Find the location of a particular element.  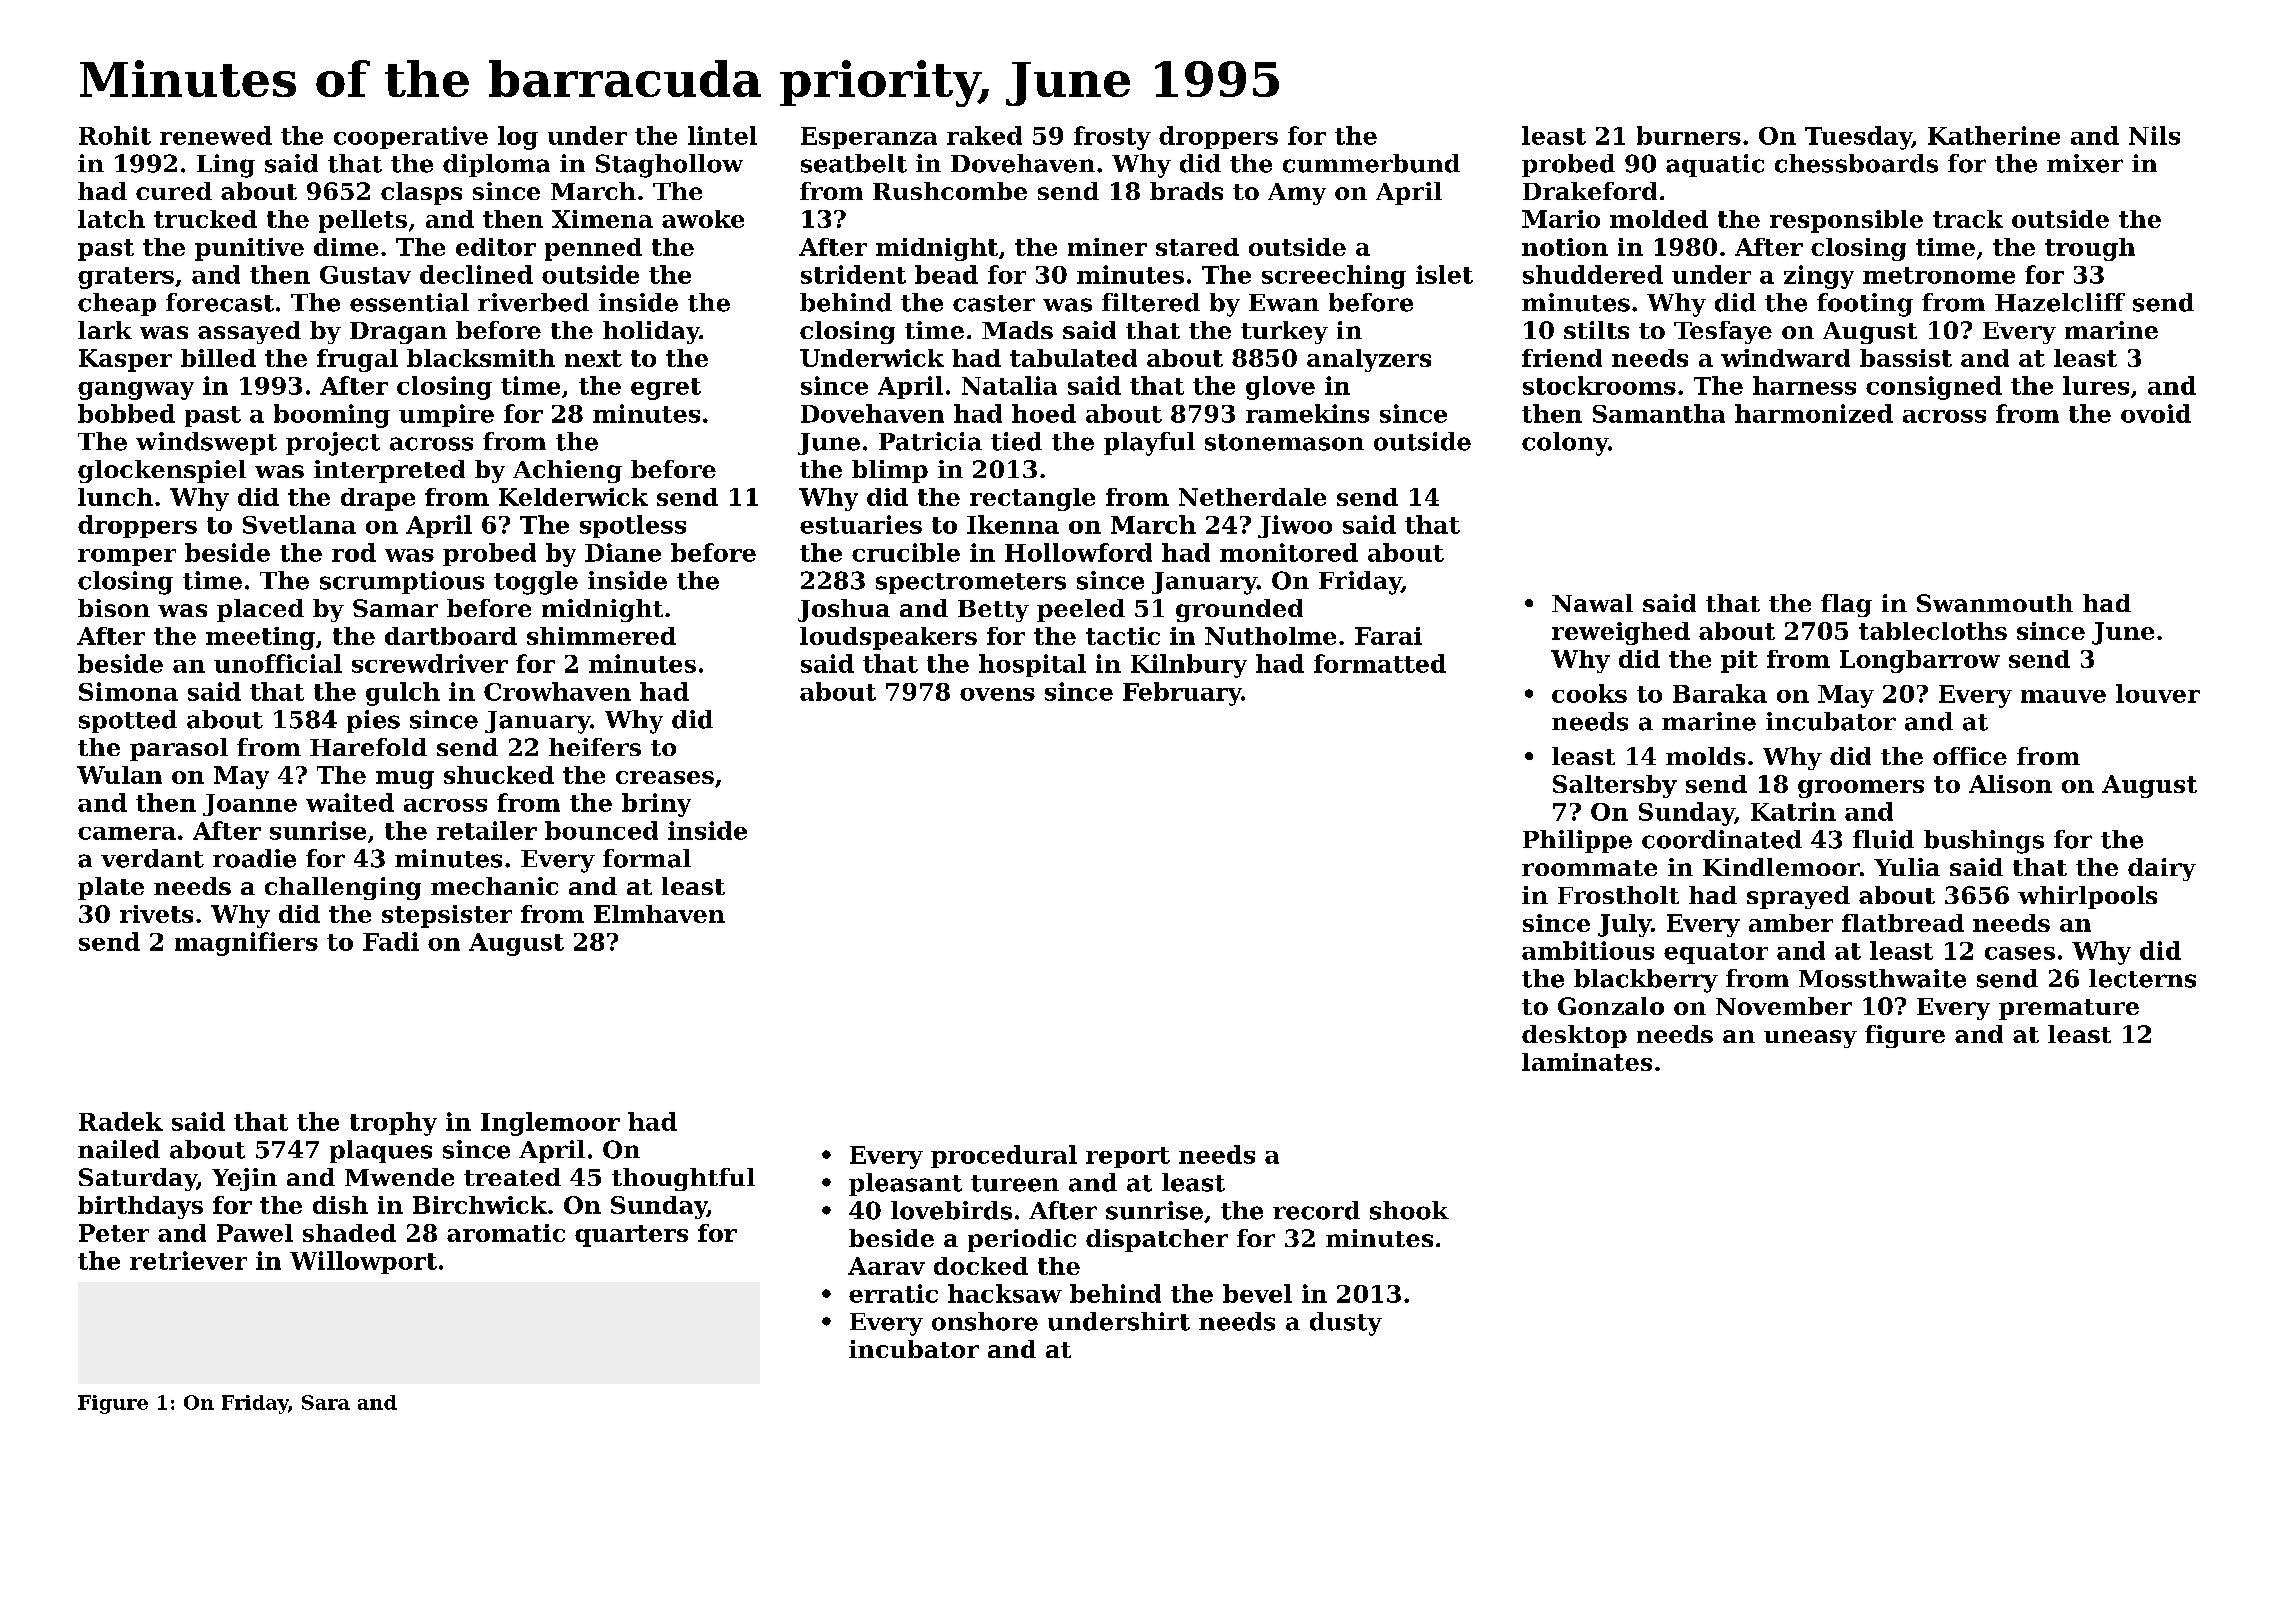

Baraka is located at coordinates (1720, 693).
